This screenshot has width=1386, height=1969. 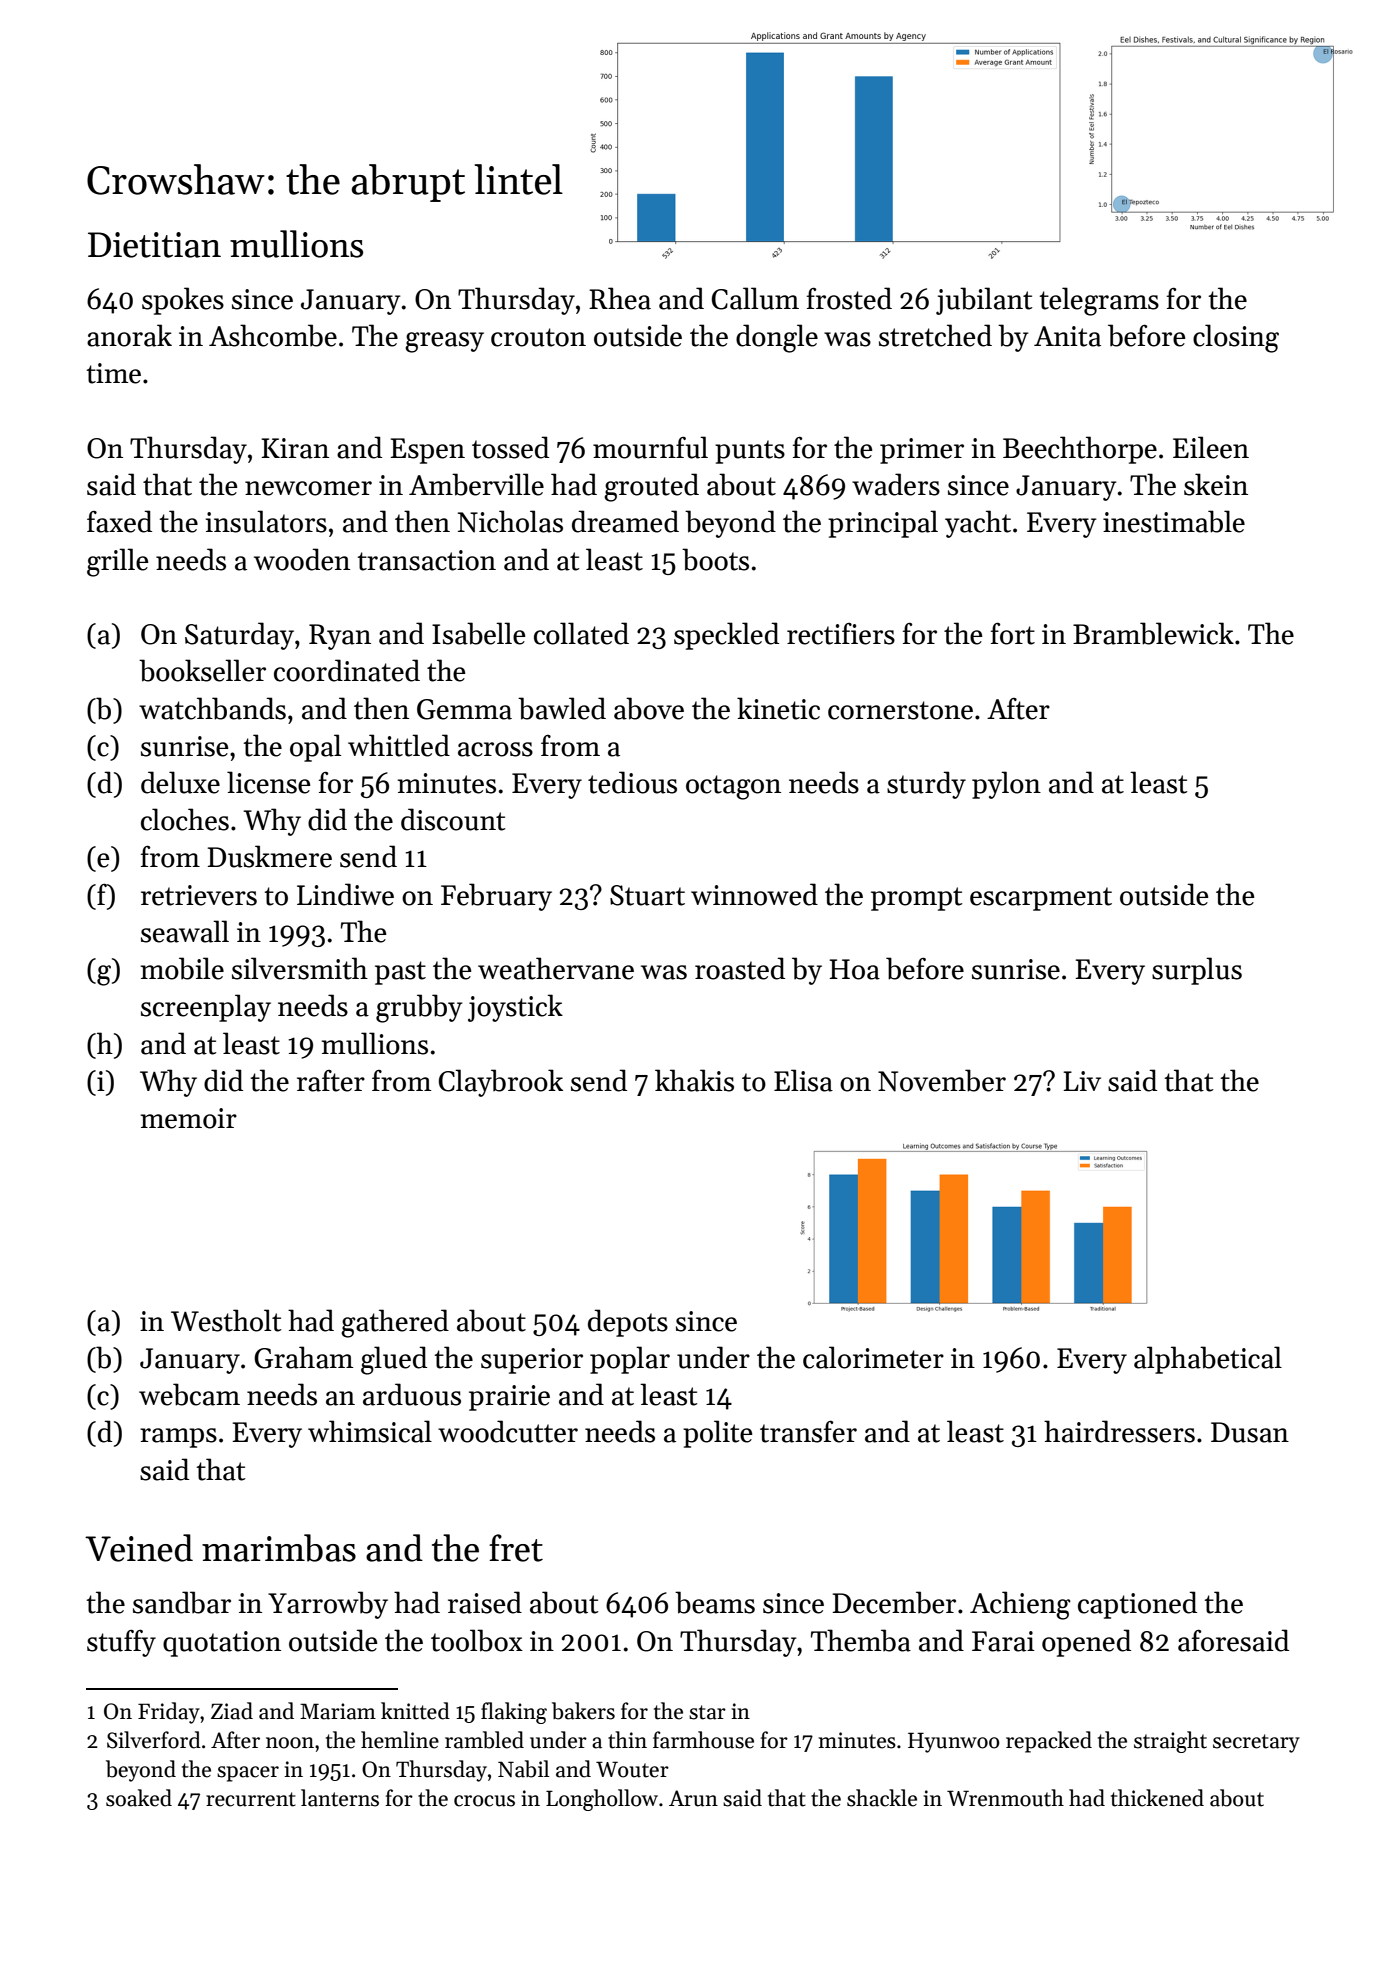 What do you see at coordinates (154, 1740) in the screenshot?
I see `Silverford` at bounding box center [154, 1740].
